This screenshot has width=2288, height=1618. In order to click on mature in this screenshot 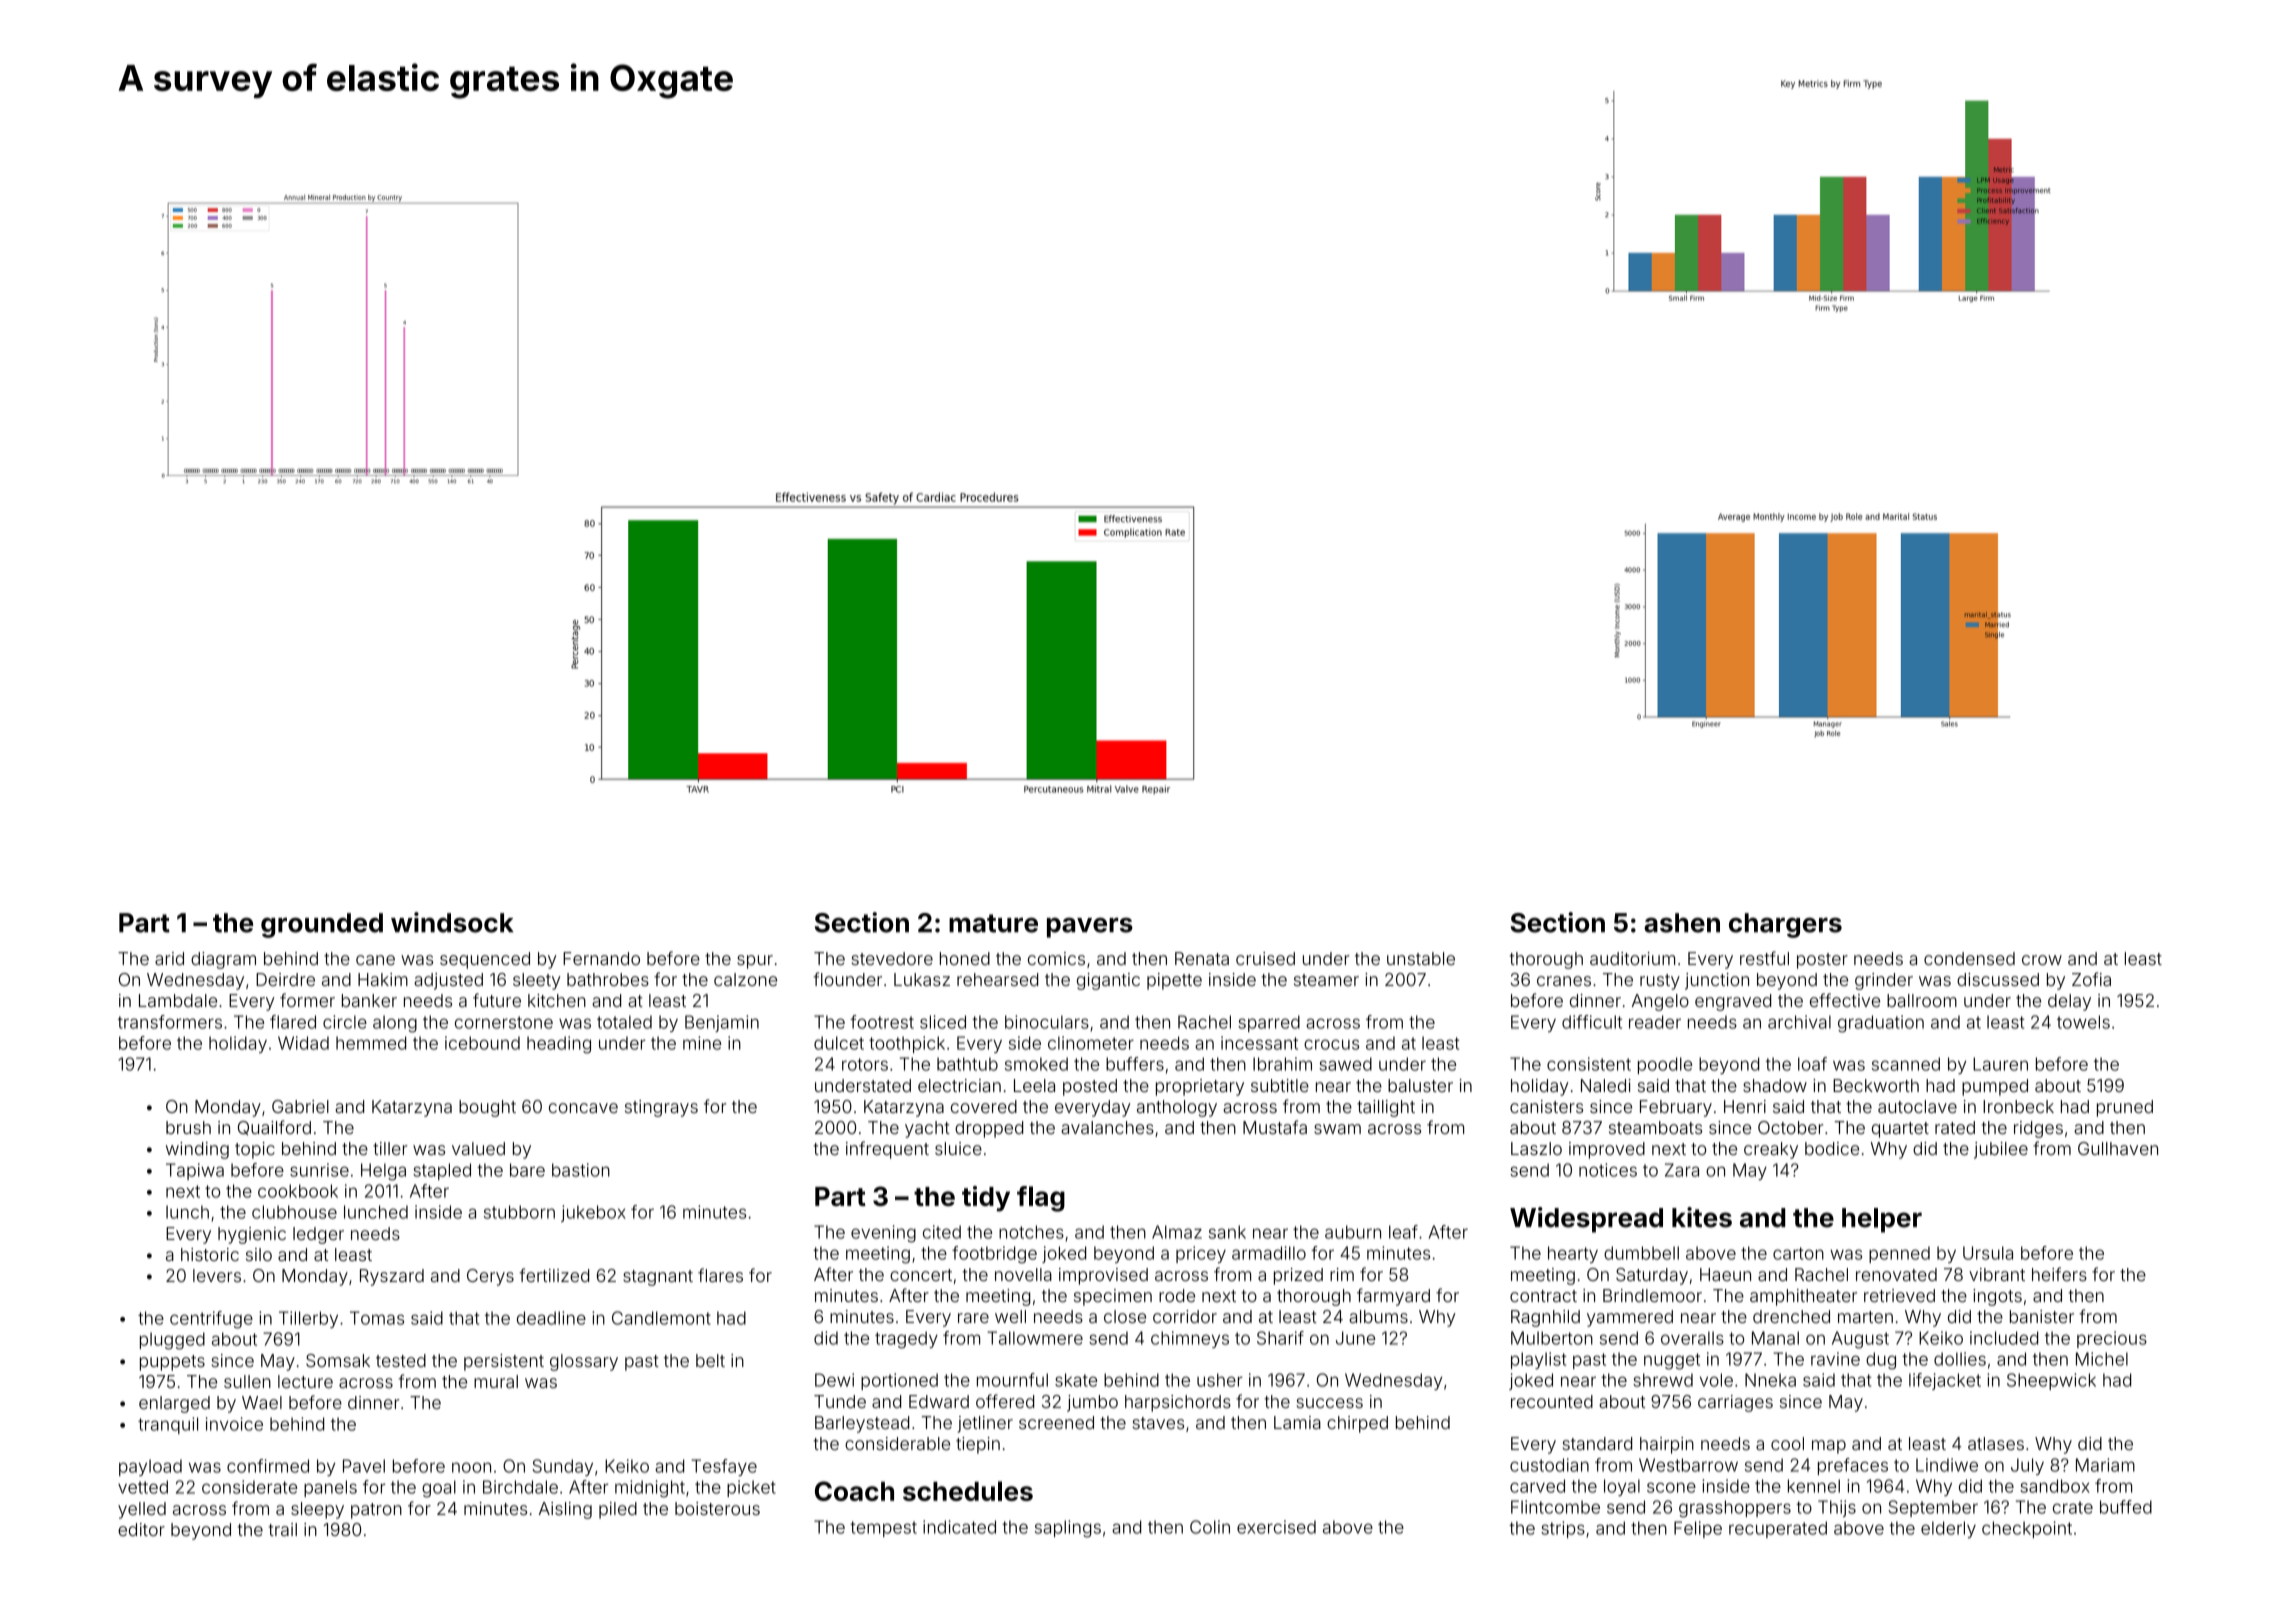, I will do `click(993, 923)`.
